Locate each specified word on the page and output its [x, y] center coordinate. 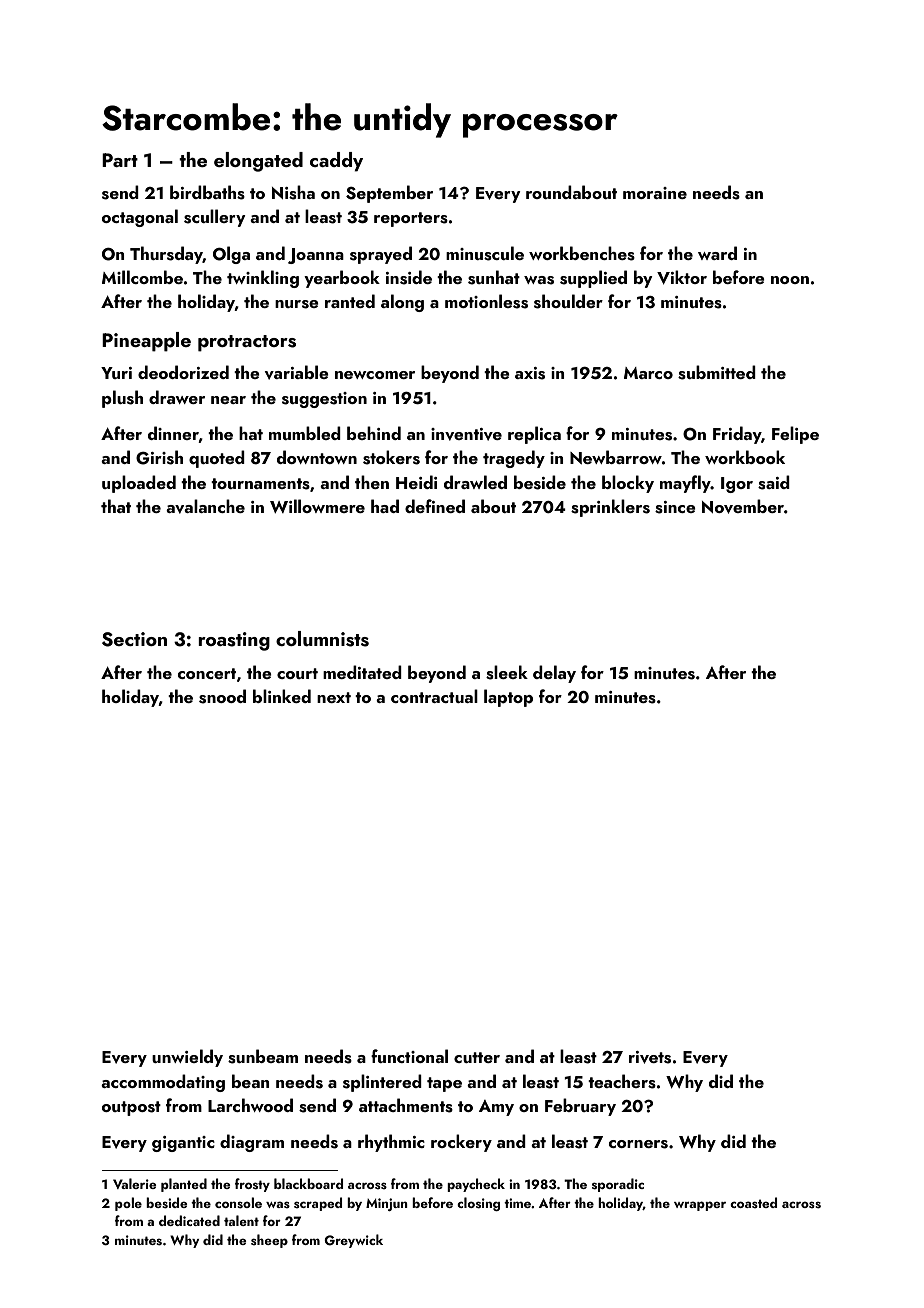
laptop [508, 698]
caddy [336, 162]
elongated [258, 162]
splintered [382, 1083]
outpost [131, 1108]
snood [222, 696]
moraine [655, 193]
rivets [650, 1057]
